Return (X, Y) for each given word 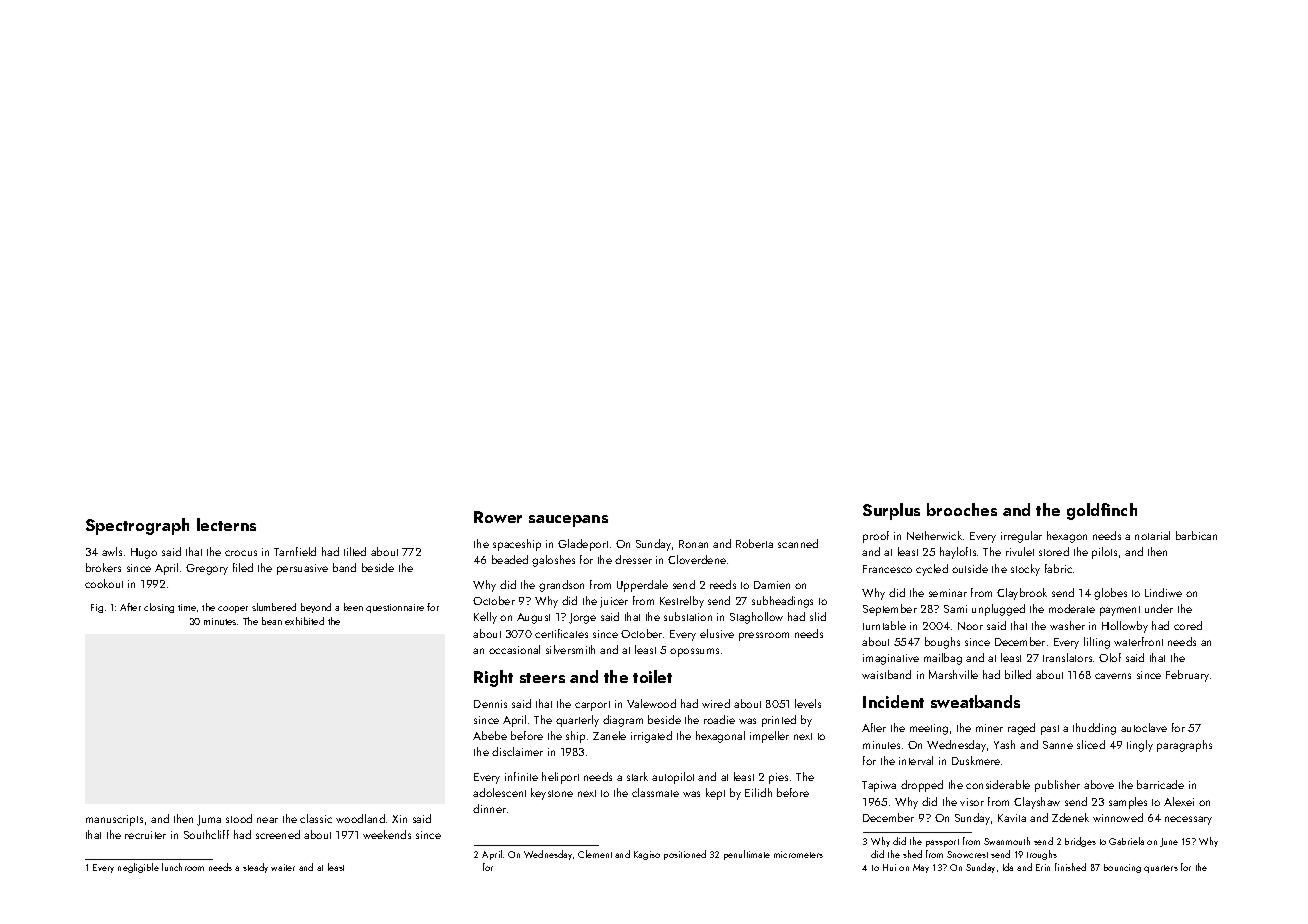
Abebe (490, 735)
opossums (694, 652)
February (1187, 676)
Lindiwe (1163, 592)
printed (779, 721)
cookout (104, 583)
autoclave (1144, 727)
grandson (561, 586)
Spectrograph (137, 526)
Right (493, 678)
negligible (138, 868)
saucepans (568, 521)
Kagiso (647, 855)
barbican (1196, 535)
